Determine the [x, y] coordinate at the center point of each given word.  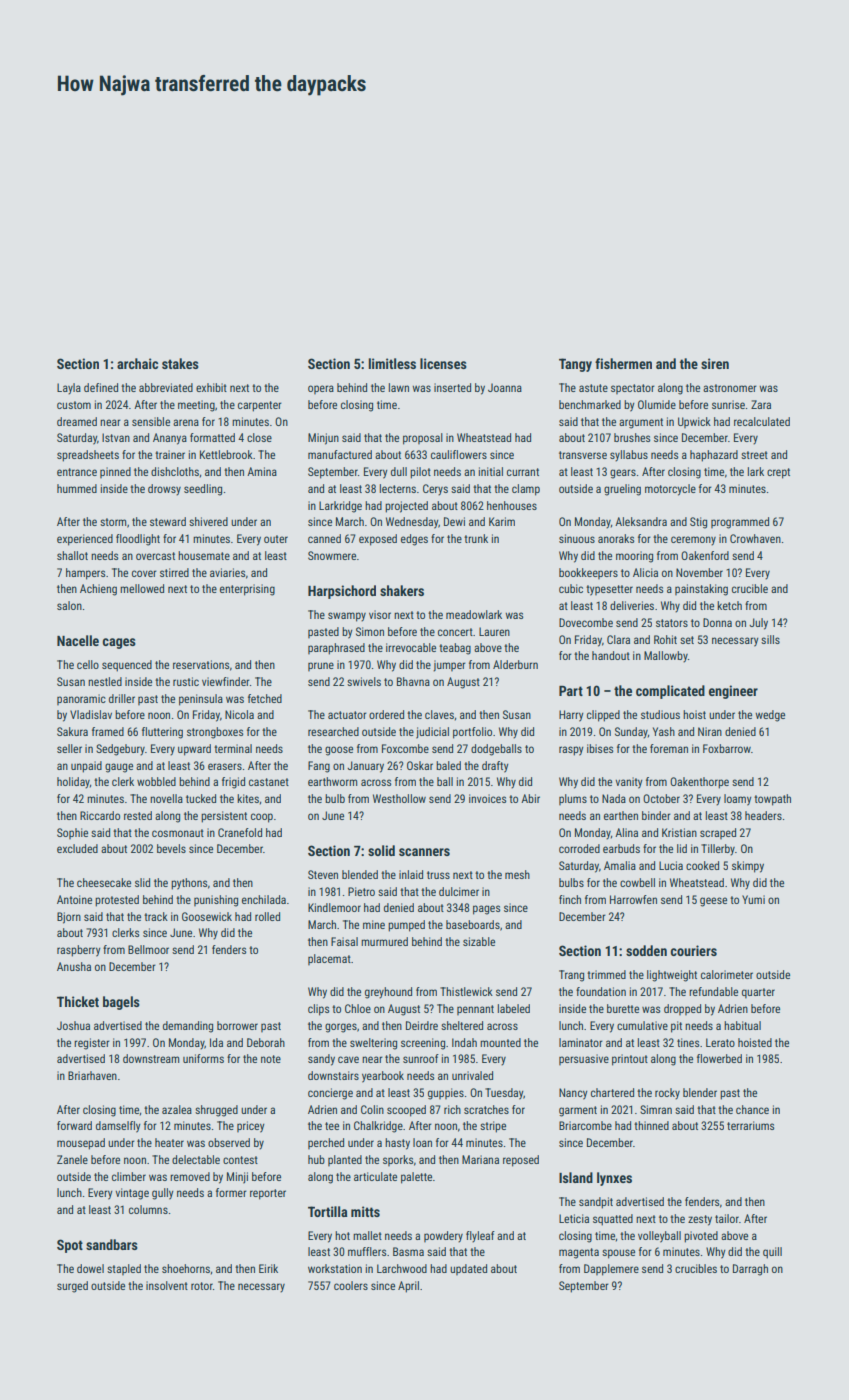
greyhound [388, 993]
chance [752, 1109]
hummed [77, 488]
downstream [151, 1058]
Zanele [72, 1159]
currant [523, 472]
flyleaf [480, 1237]
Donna [717, 622]
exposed [378, 540]
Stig [698, 523]
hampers [85, 574]
